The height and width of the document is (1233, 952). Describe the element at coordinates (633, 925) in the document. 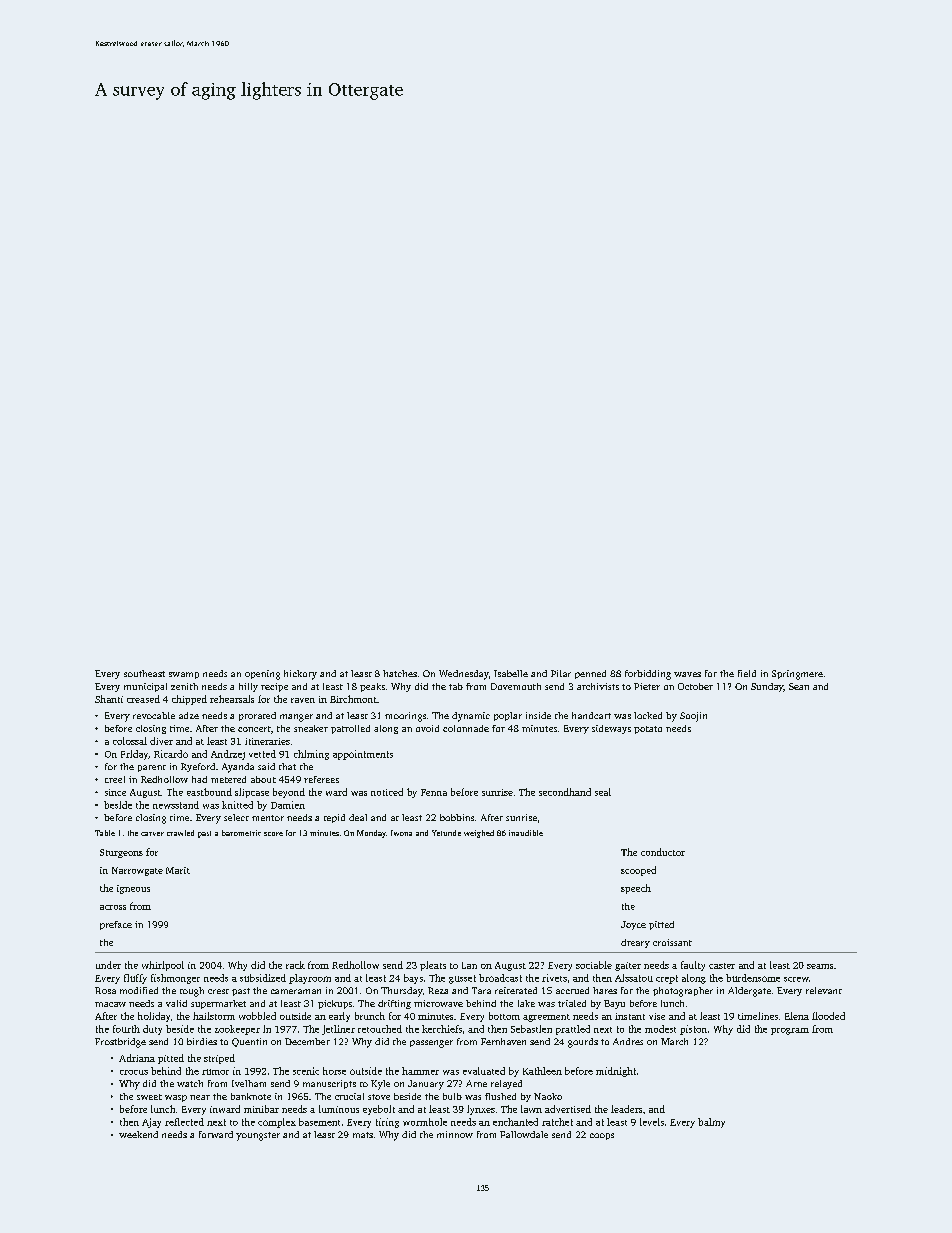

I see `Joyce` at that location.
